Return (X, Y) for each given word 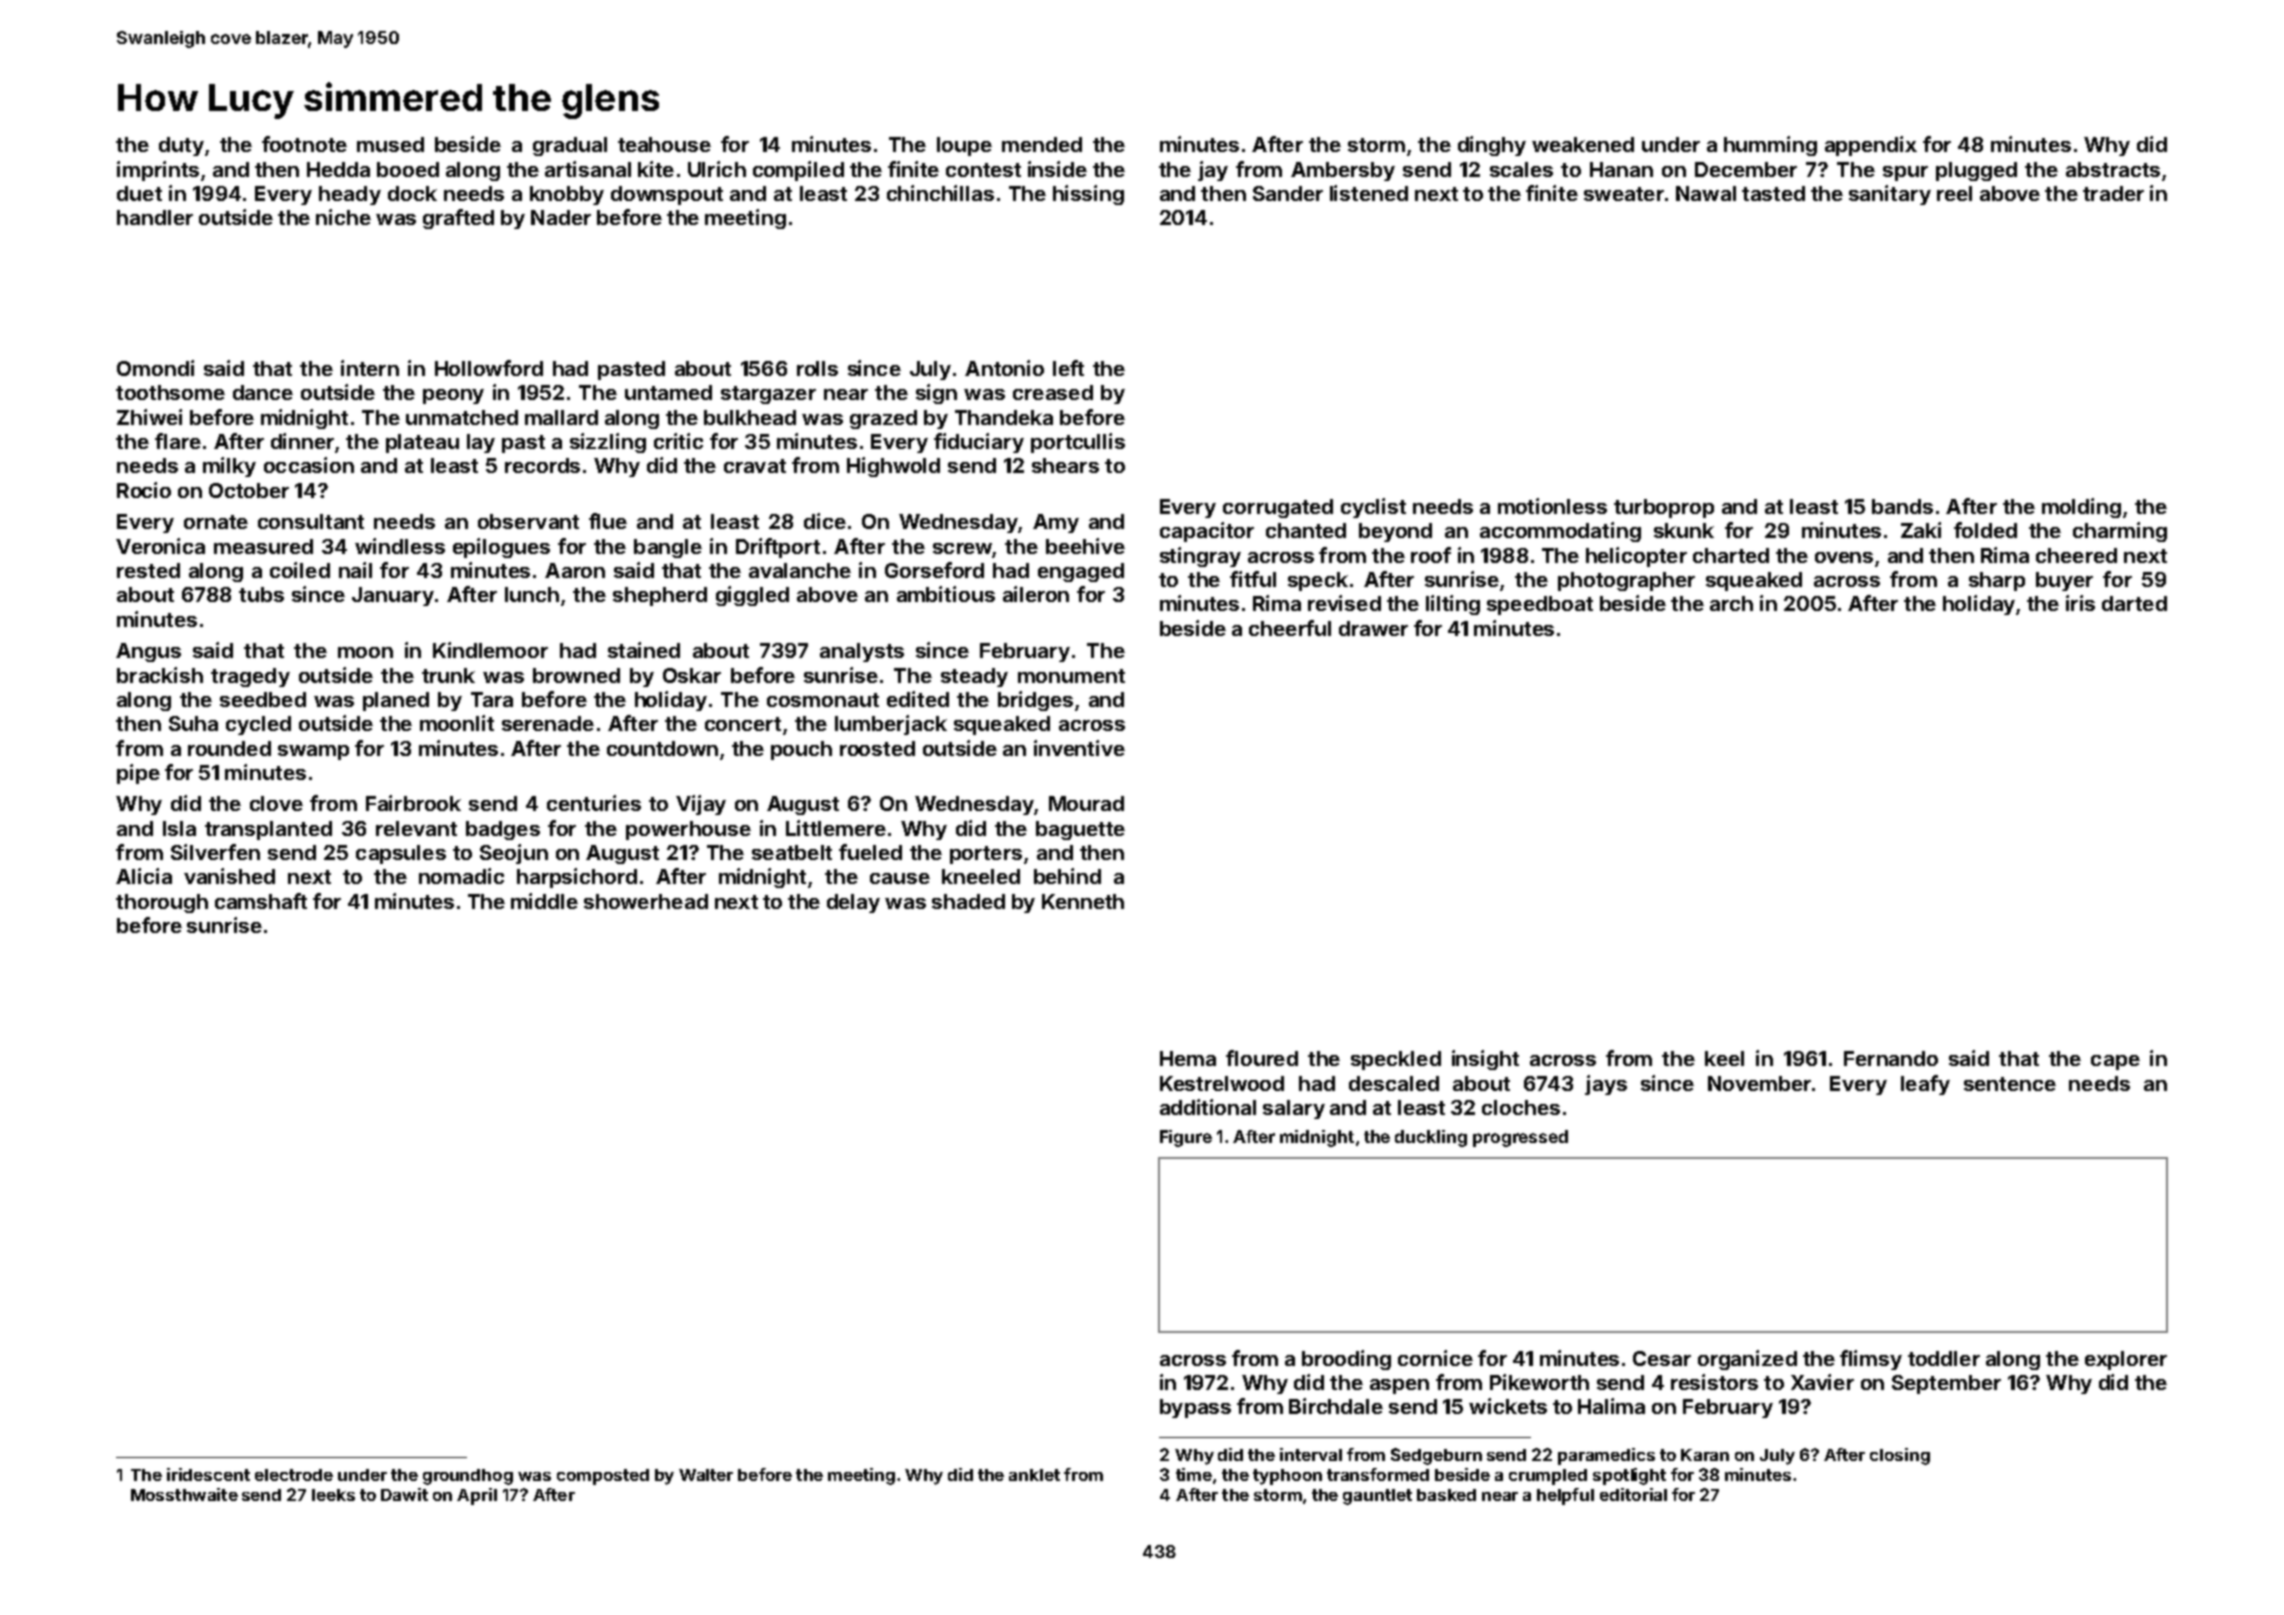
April (477, 1496)
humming (1770, 146)
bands (1902, 506)
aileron (1036, 594)
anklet (1034, 1475)
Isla (179, 828)
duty (181, 146)
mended (1042, 144)
